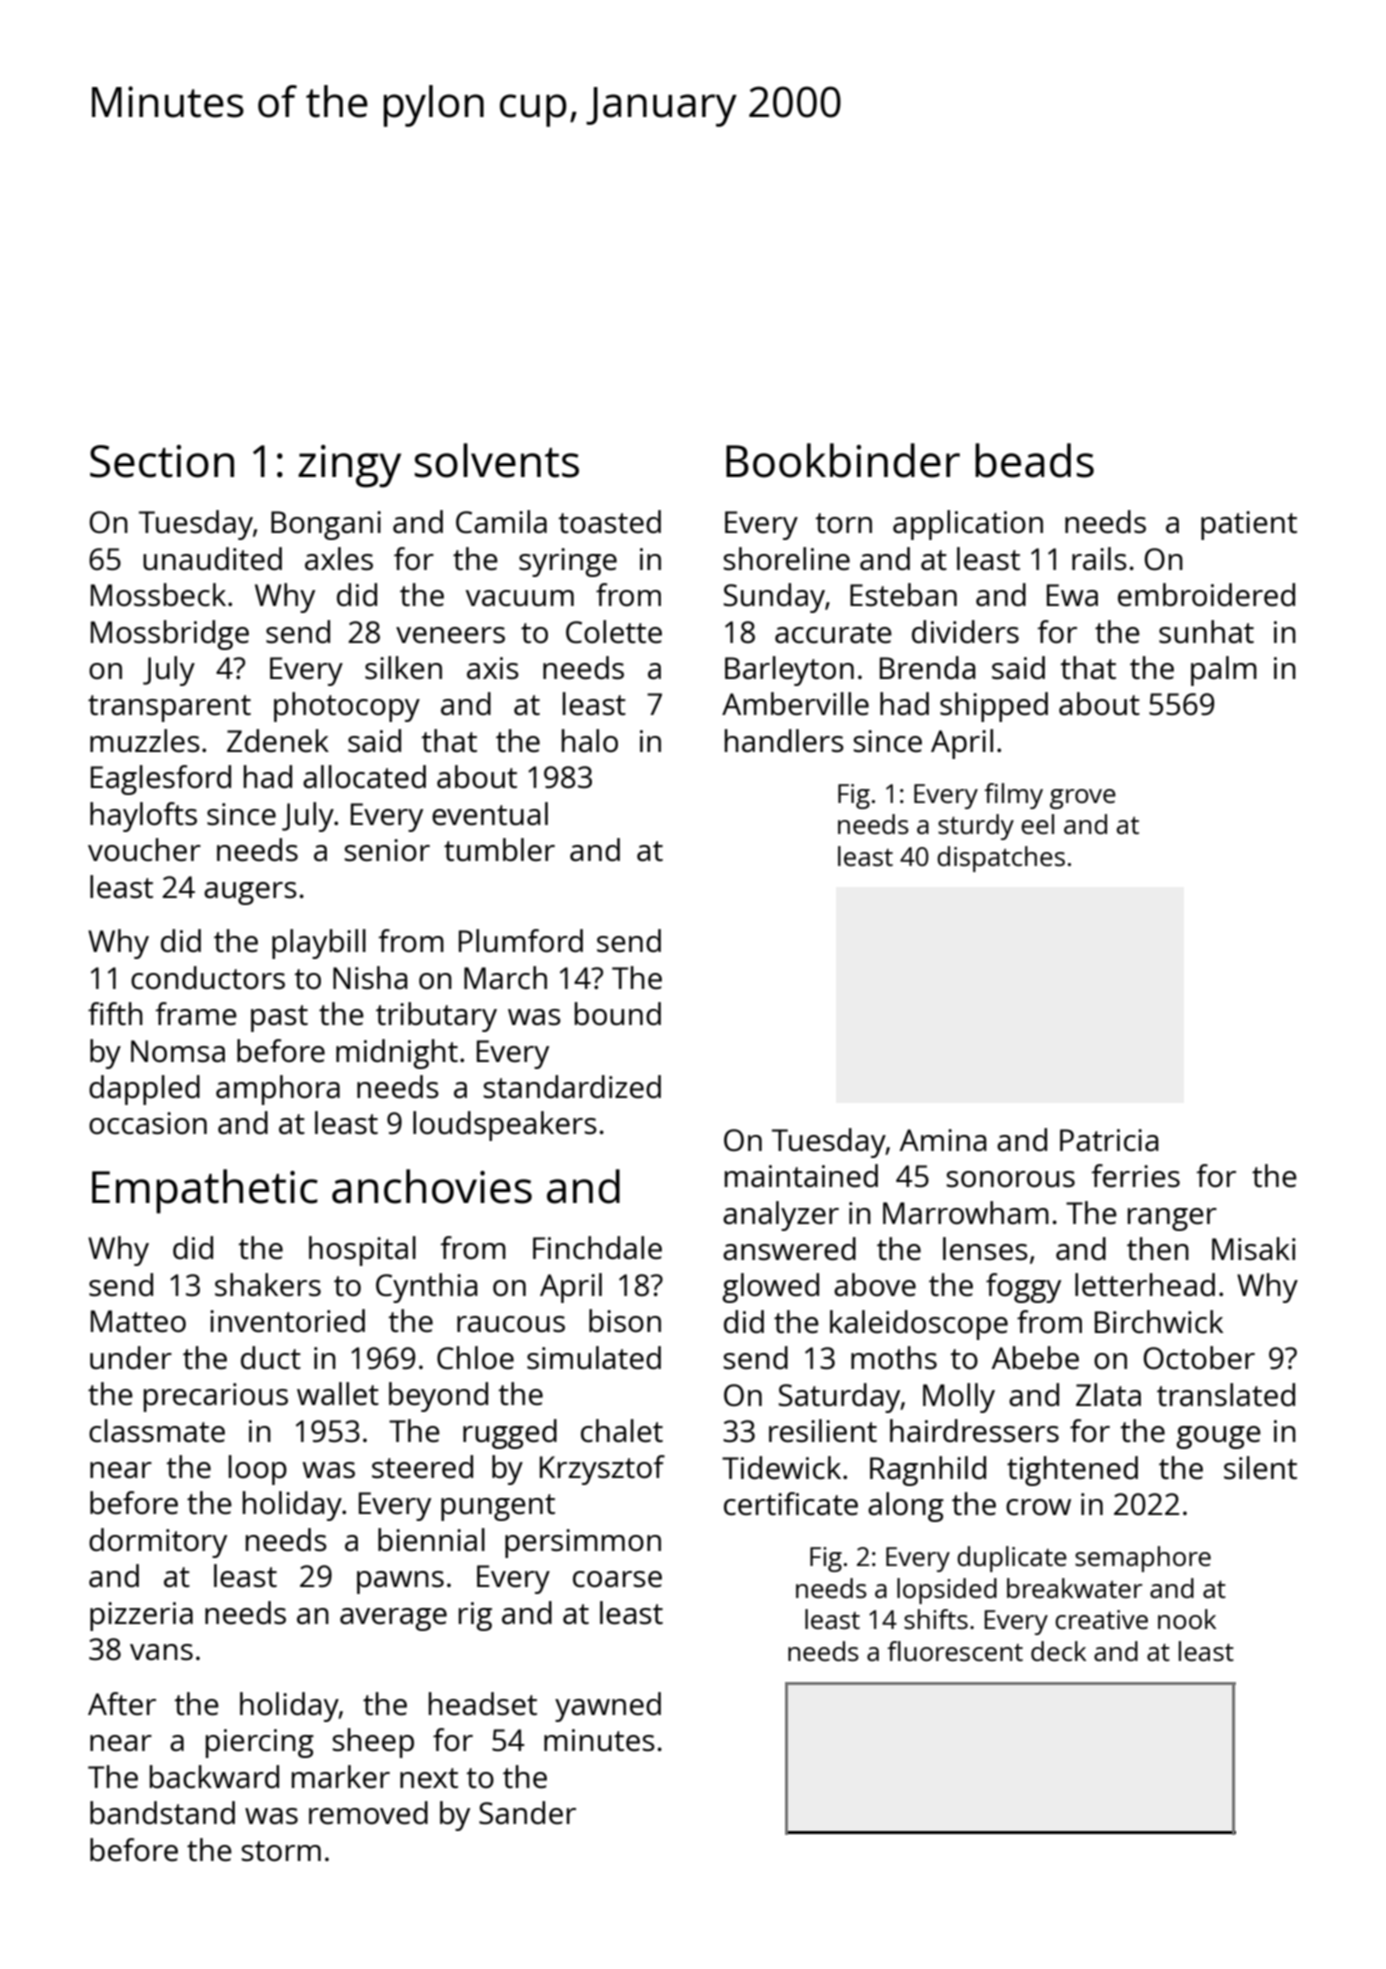 The height and width of the document is (1969, 1386). I want to click on deck, so click(1058, 1651).
